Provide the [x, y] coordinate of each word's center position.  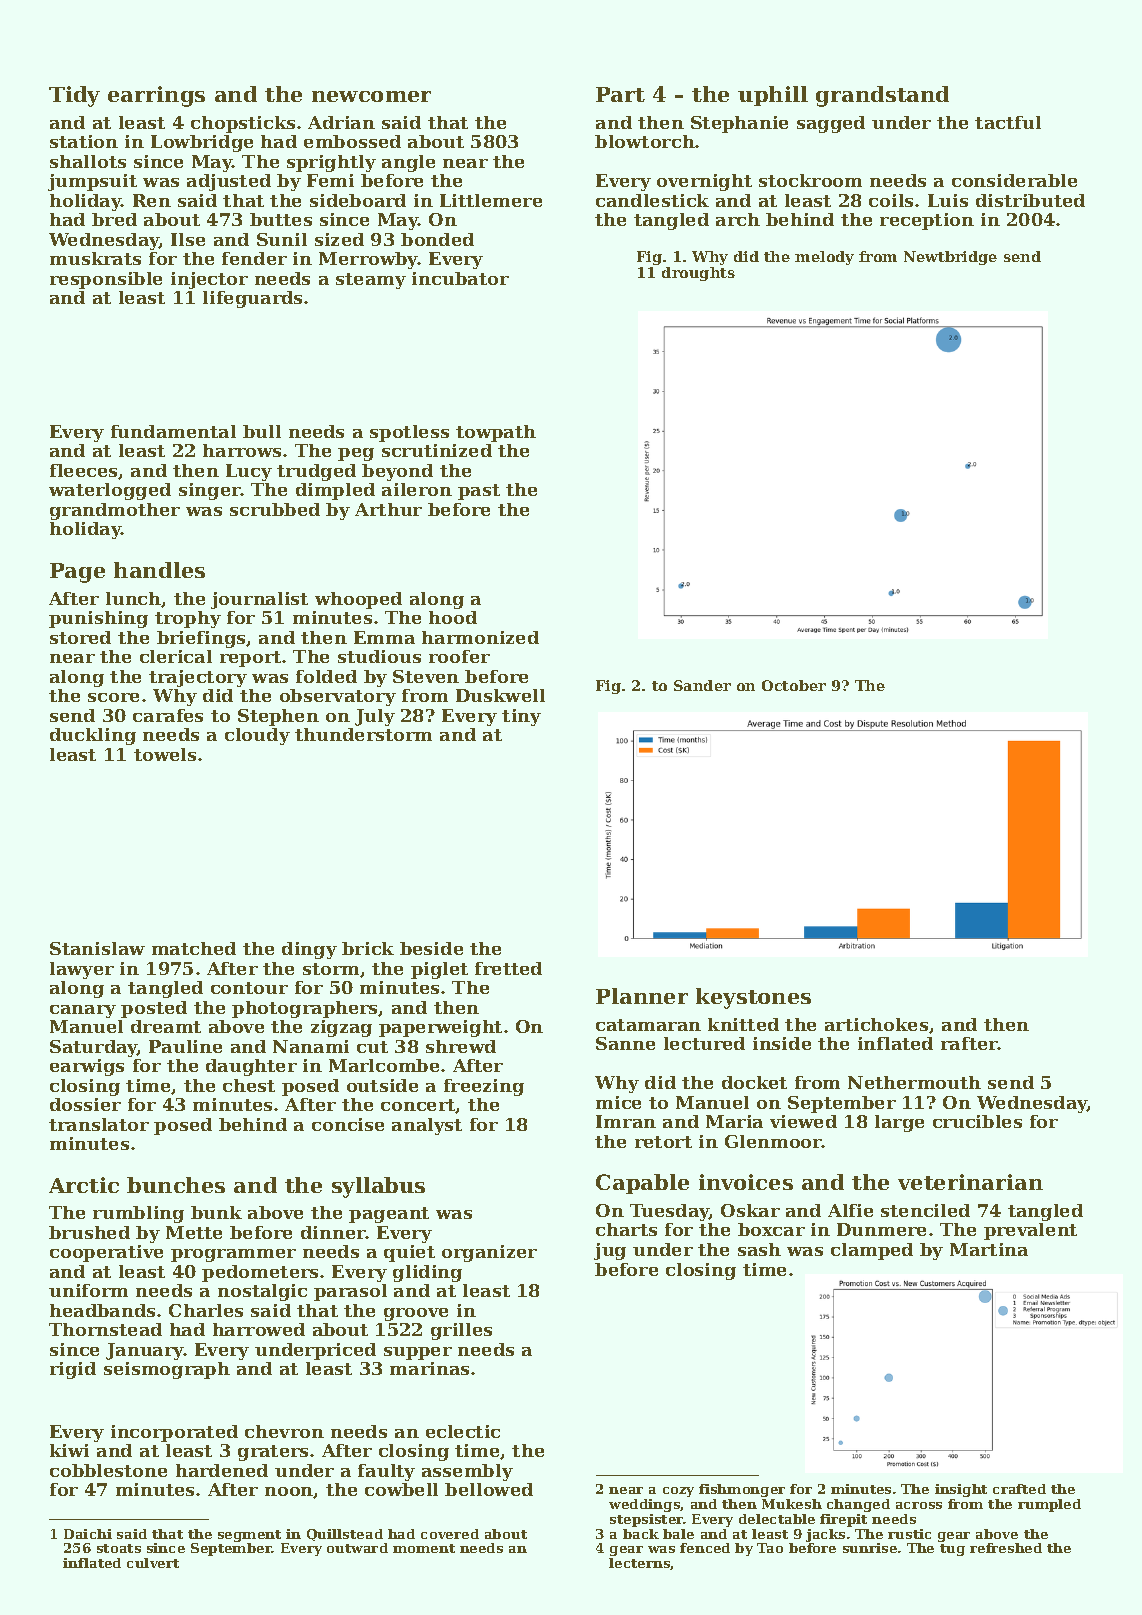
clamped [872, 1251]
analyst [427, 1126]
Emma [384, 637]
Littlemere [491, 200]
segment [249, 1536]
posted [154, 1009]
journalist [259, 600]
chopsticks [243, 124]
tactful [1008, 122]
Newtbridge [950, 258]
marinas [429, 1368]
